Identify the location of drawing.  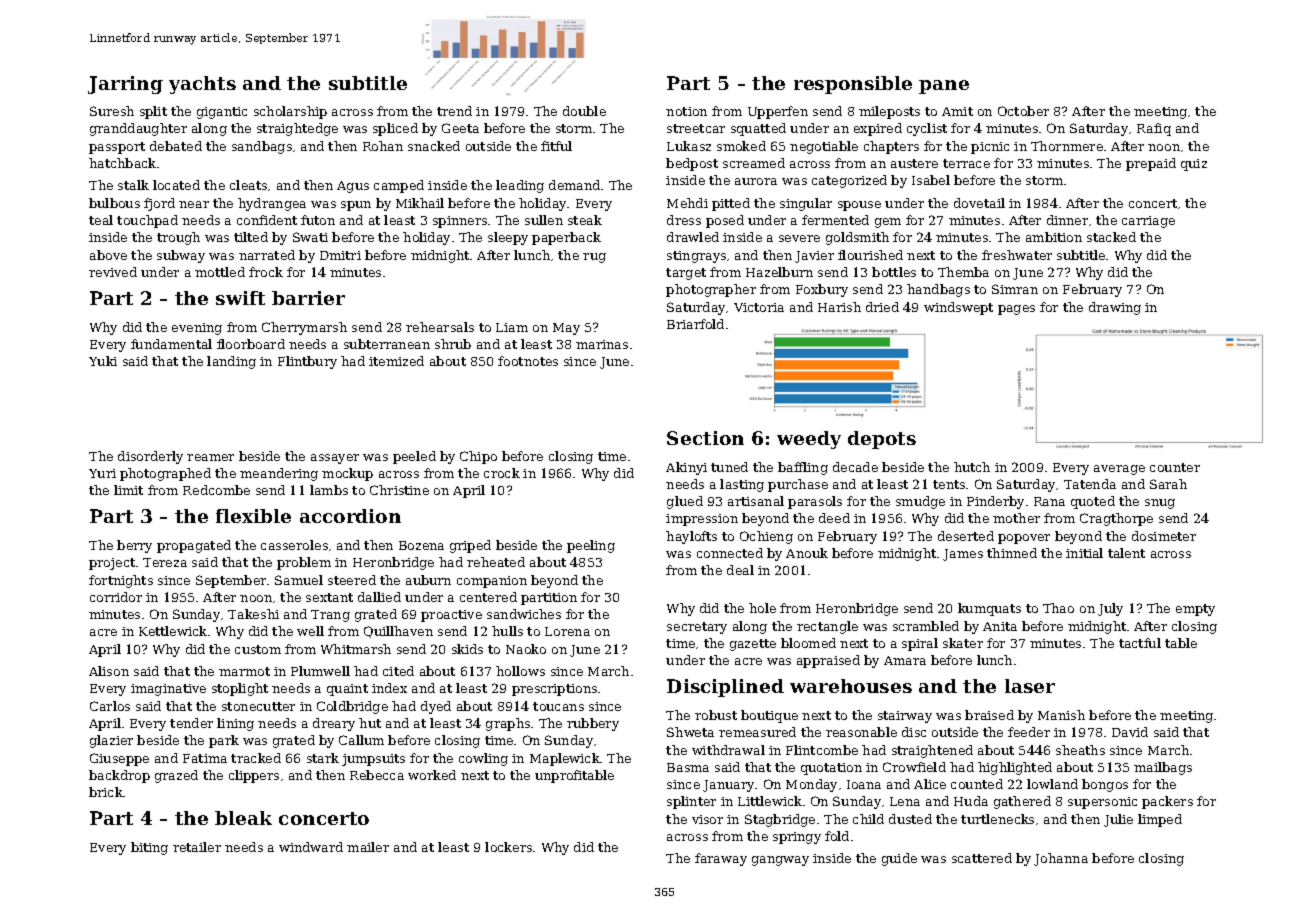
(1115, 308).
